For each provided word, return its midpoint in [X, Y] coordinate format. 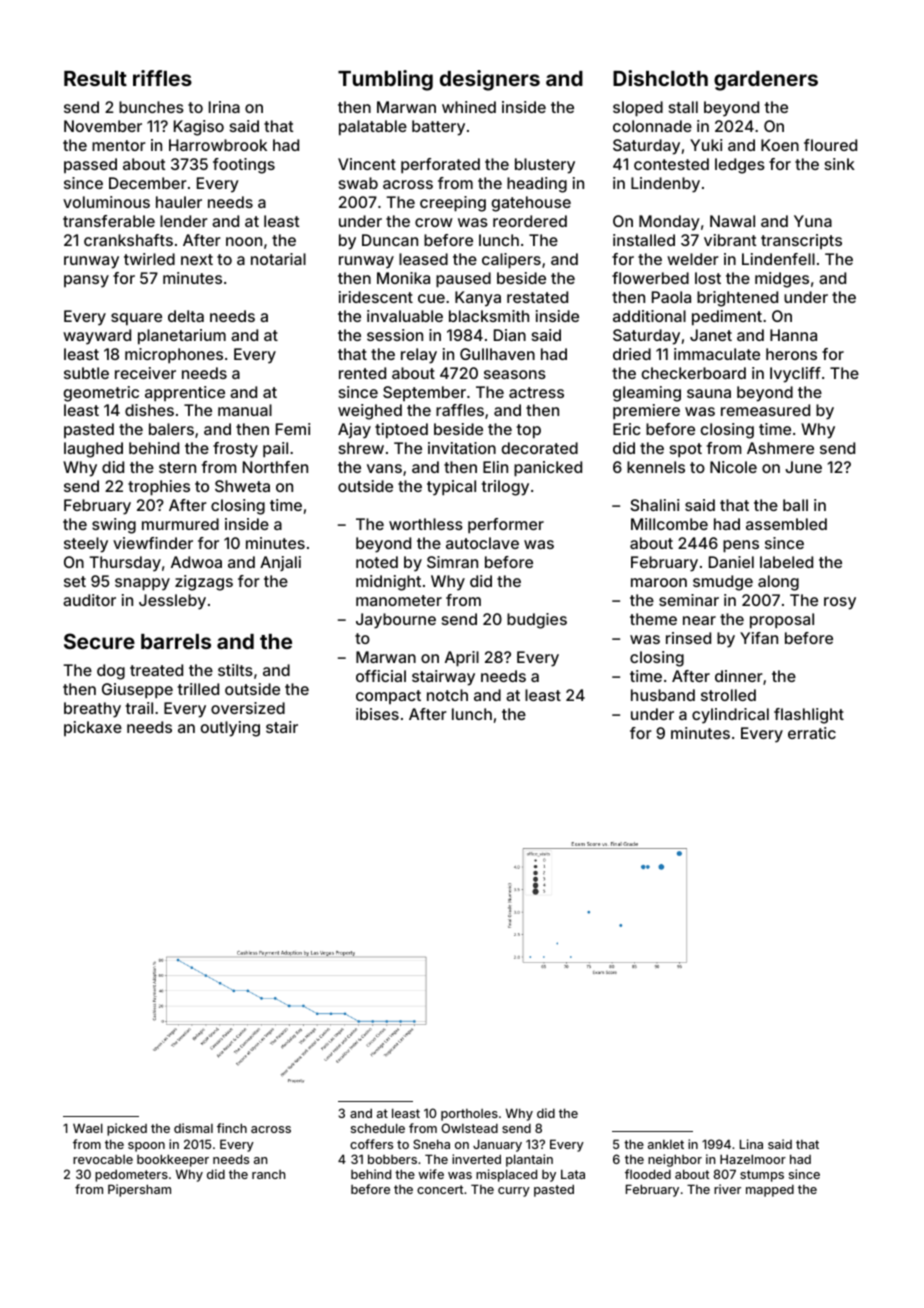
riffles [162, 78]
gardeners [766, 81]
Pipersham [139, 1190]
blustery [545, 166]
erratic [812, 733]
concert [440, 1189]
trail [139, 708]
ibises [377, 714]
